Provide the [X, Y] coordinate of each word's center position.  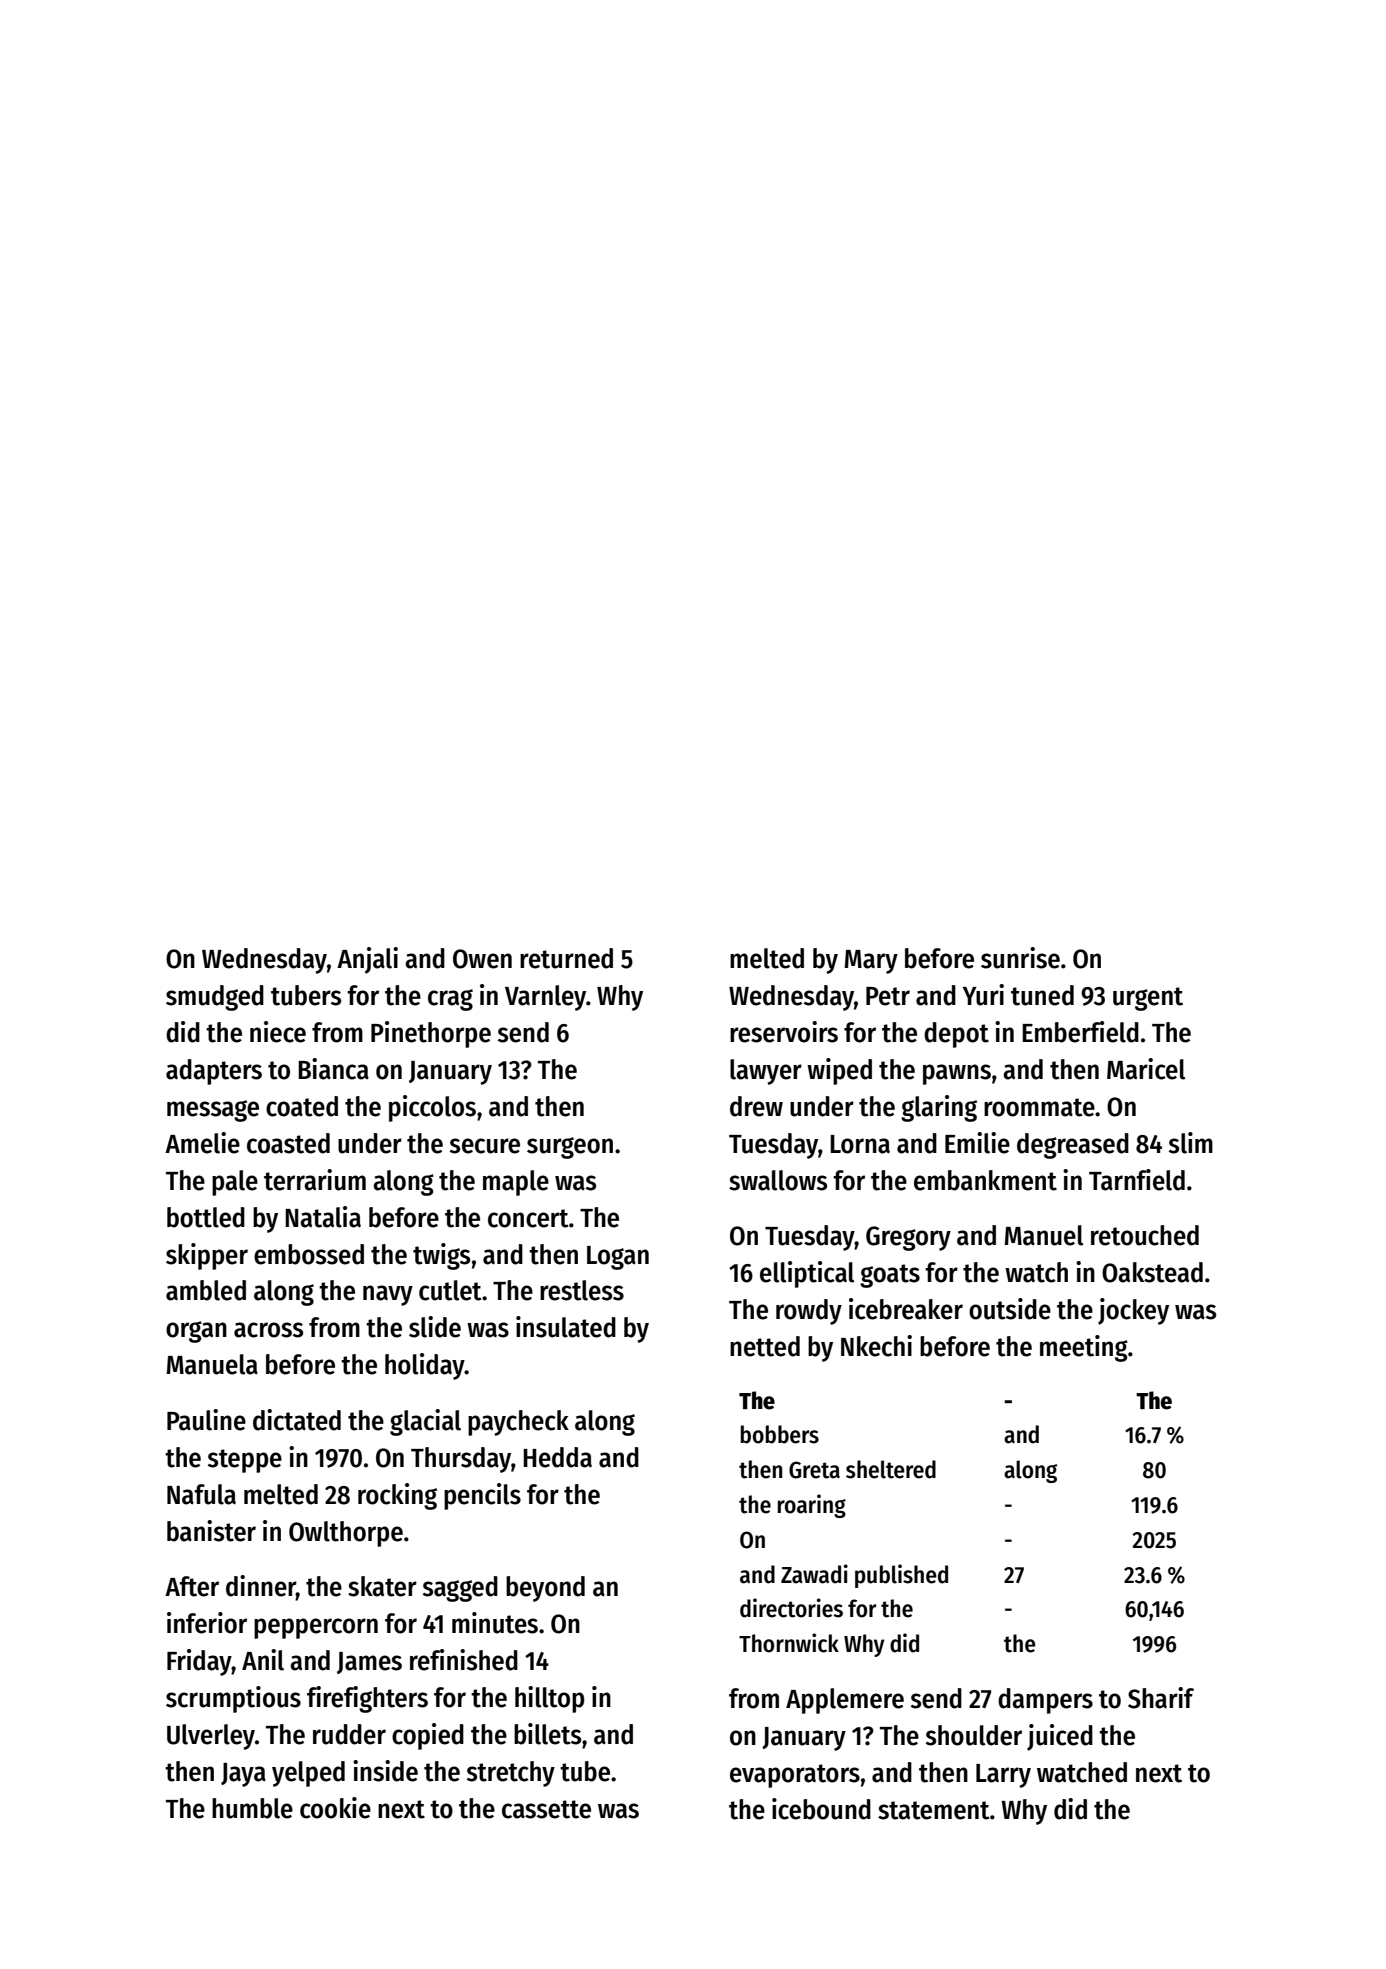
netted [765, 1346]
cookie [335, 1808]
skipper [207, 1256]
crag [450, 1000]
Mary [871, 962]
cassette [546, 1809]
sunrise [1020, 958]
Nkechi [876, 1346]
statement [934, 1810]
